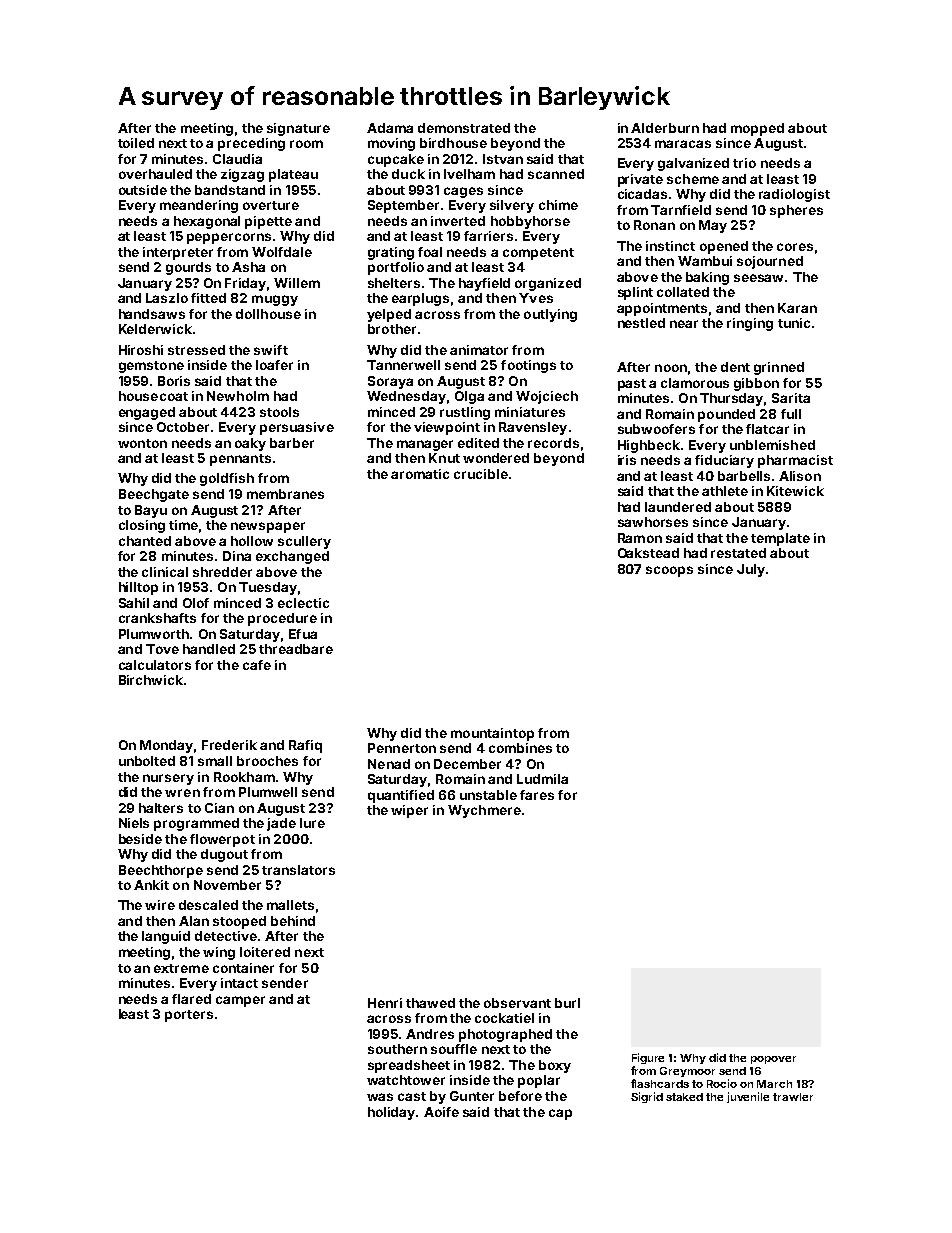  I want to click on unbolted, so click(147, 761).
